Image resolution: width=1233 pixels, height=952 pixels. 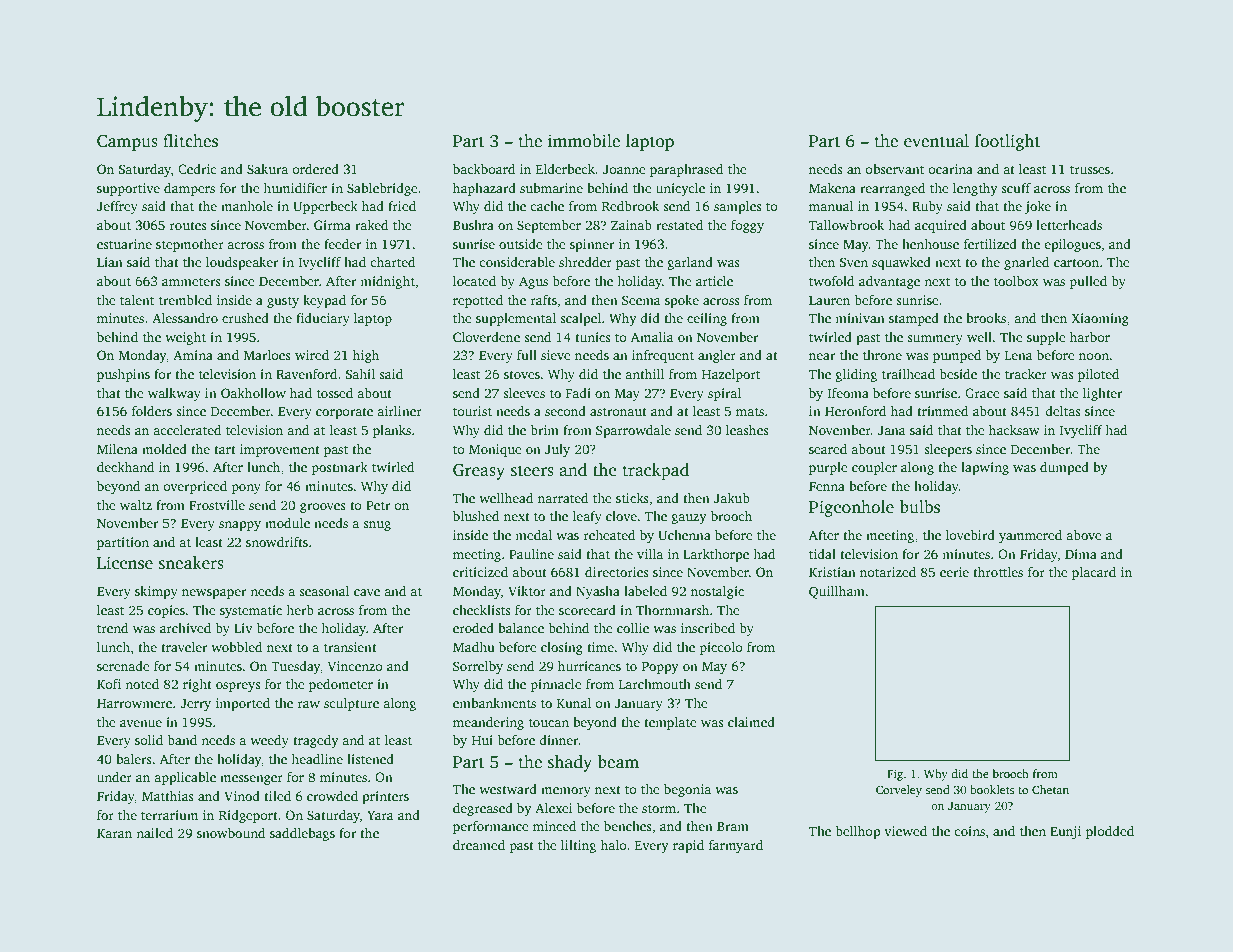 What do you see at coordinates (1084, 535) in the page?
I see `above` at bounding box center [1084, 535].
